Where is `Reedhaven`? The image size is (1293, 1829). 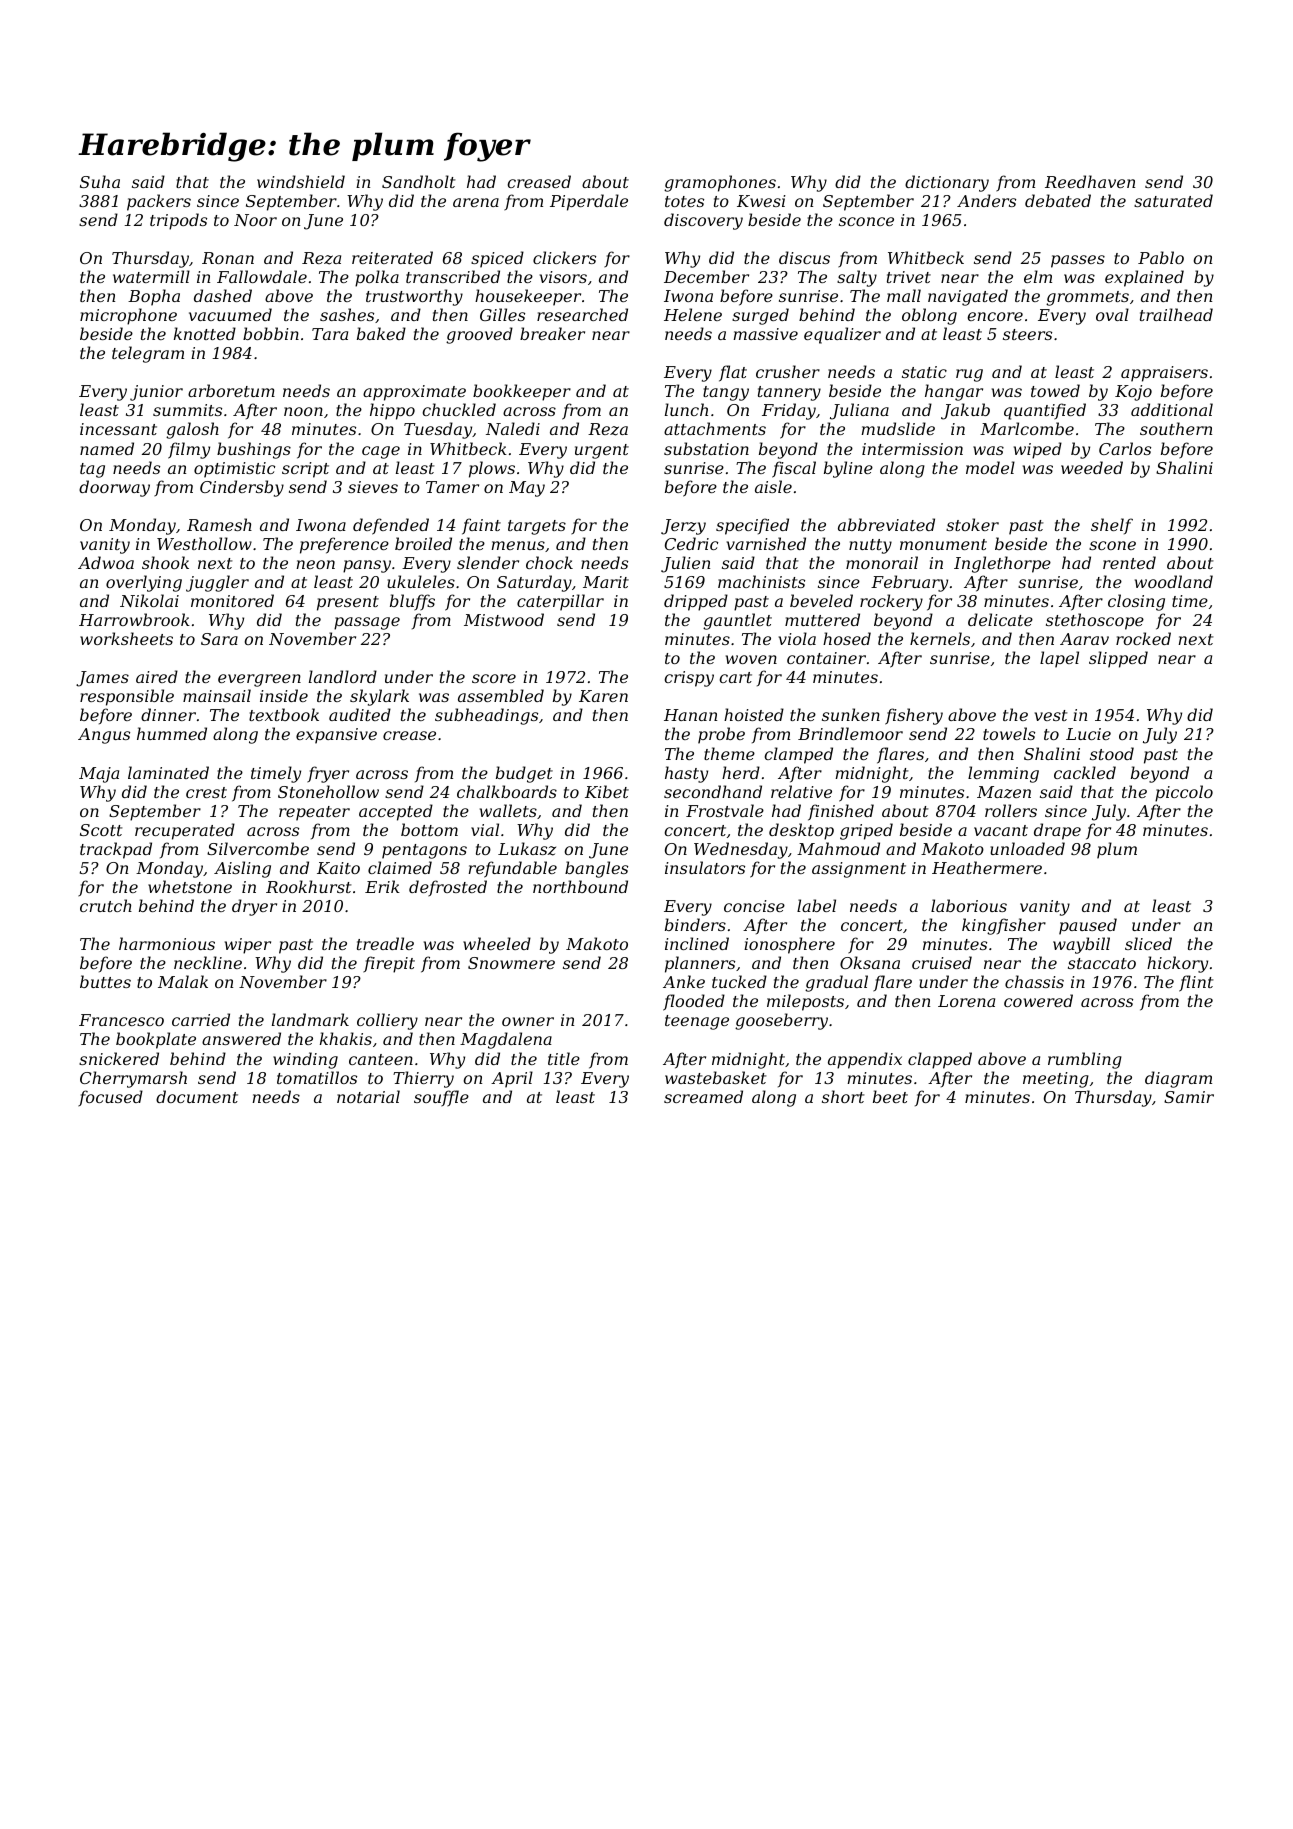
Reedhaven is located at coordinates (1090, 181).
